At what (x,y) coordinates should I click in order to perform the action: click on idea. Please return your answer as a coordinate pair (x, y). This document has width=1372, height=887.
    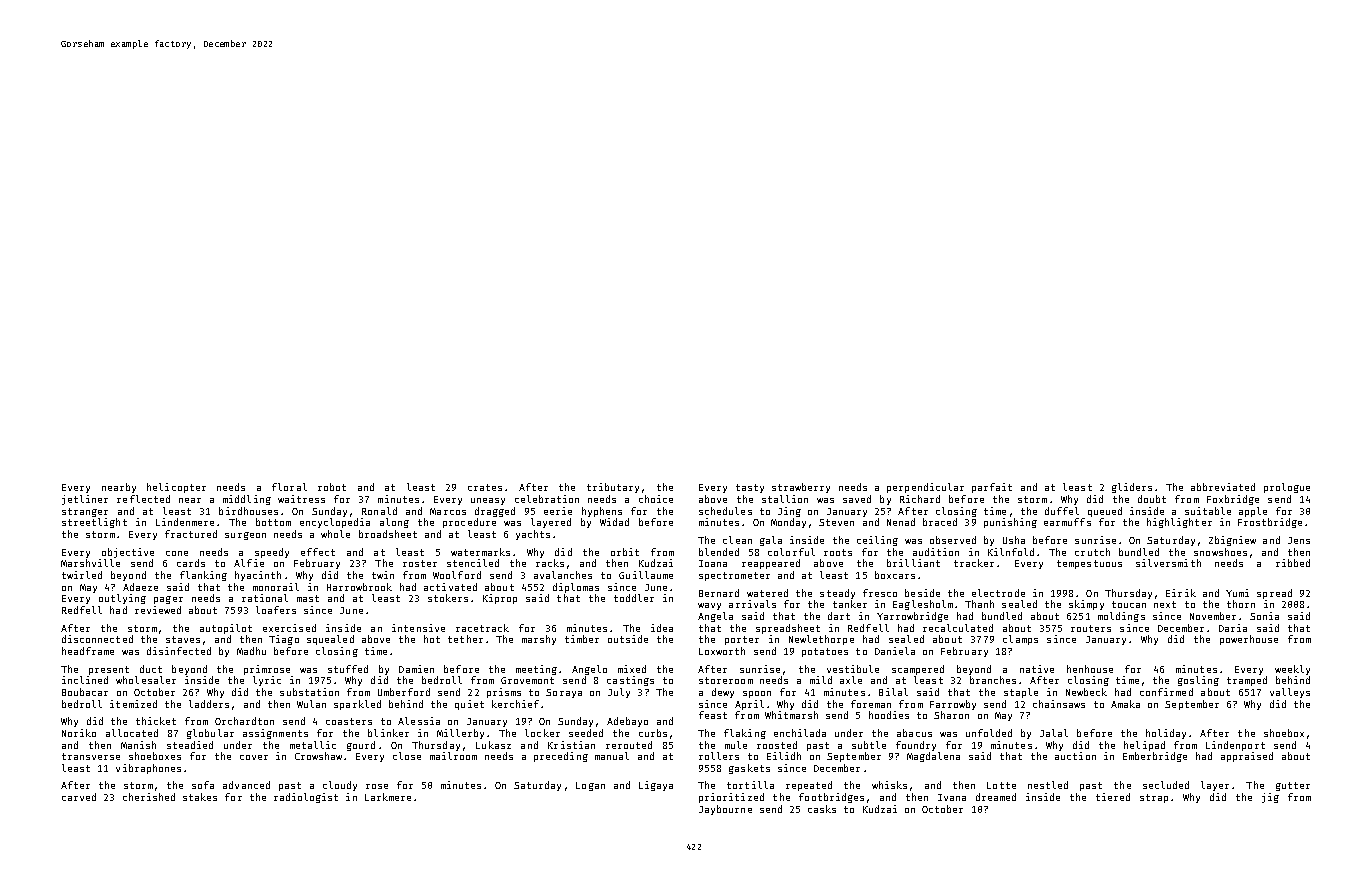
    Looking at the image, I should click on (662, 628).
